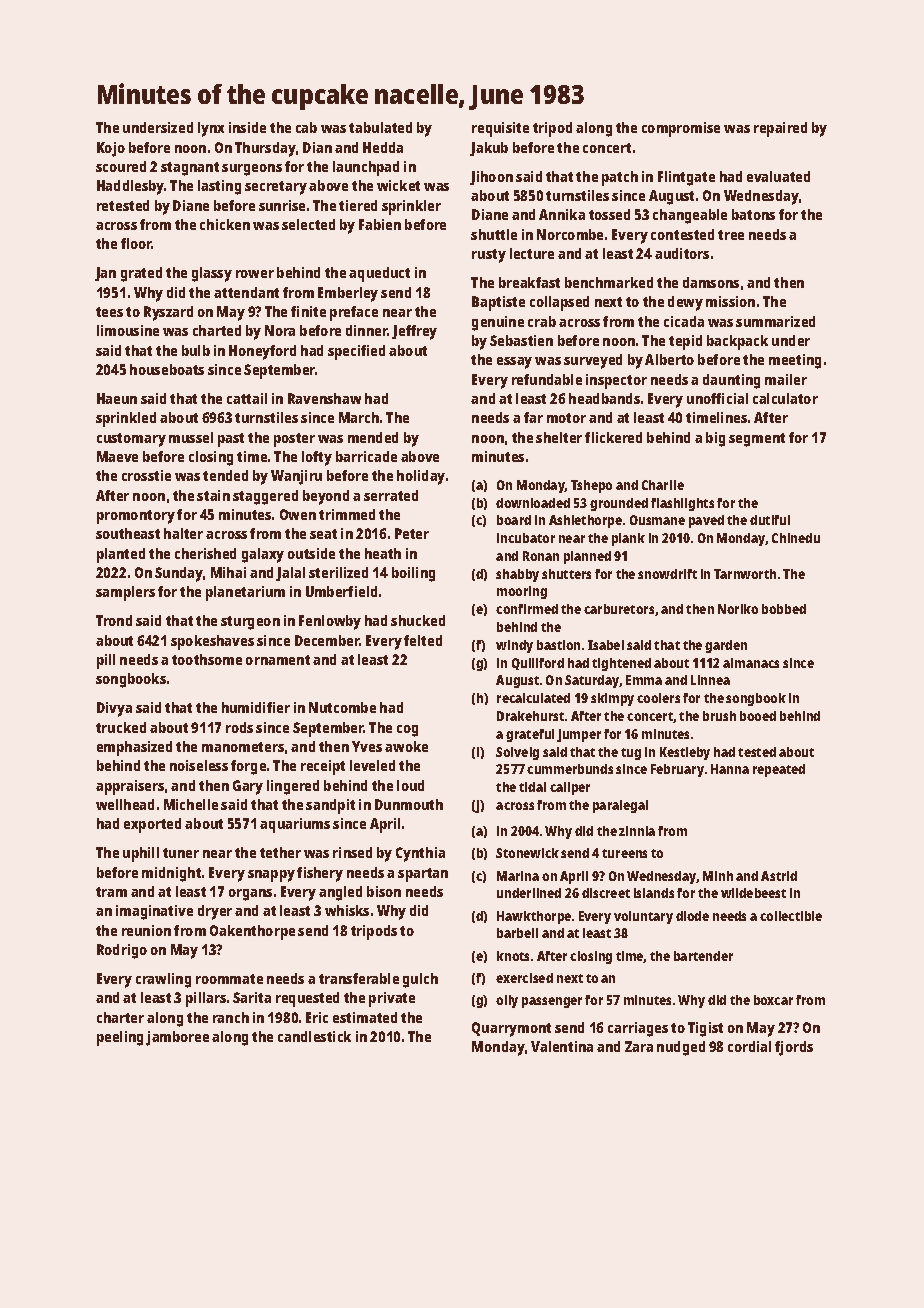  What do you see at coordinates (780, 129) in the page?
I see `repaired` at bounding box center [780, 129].
